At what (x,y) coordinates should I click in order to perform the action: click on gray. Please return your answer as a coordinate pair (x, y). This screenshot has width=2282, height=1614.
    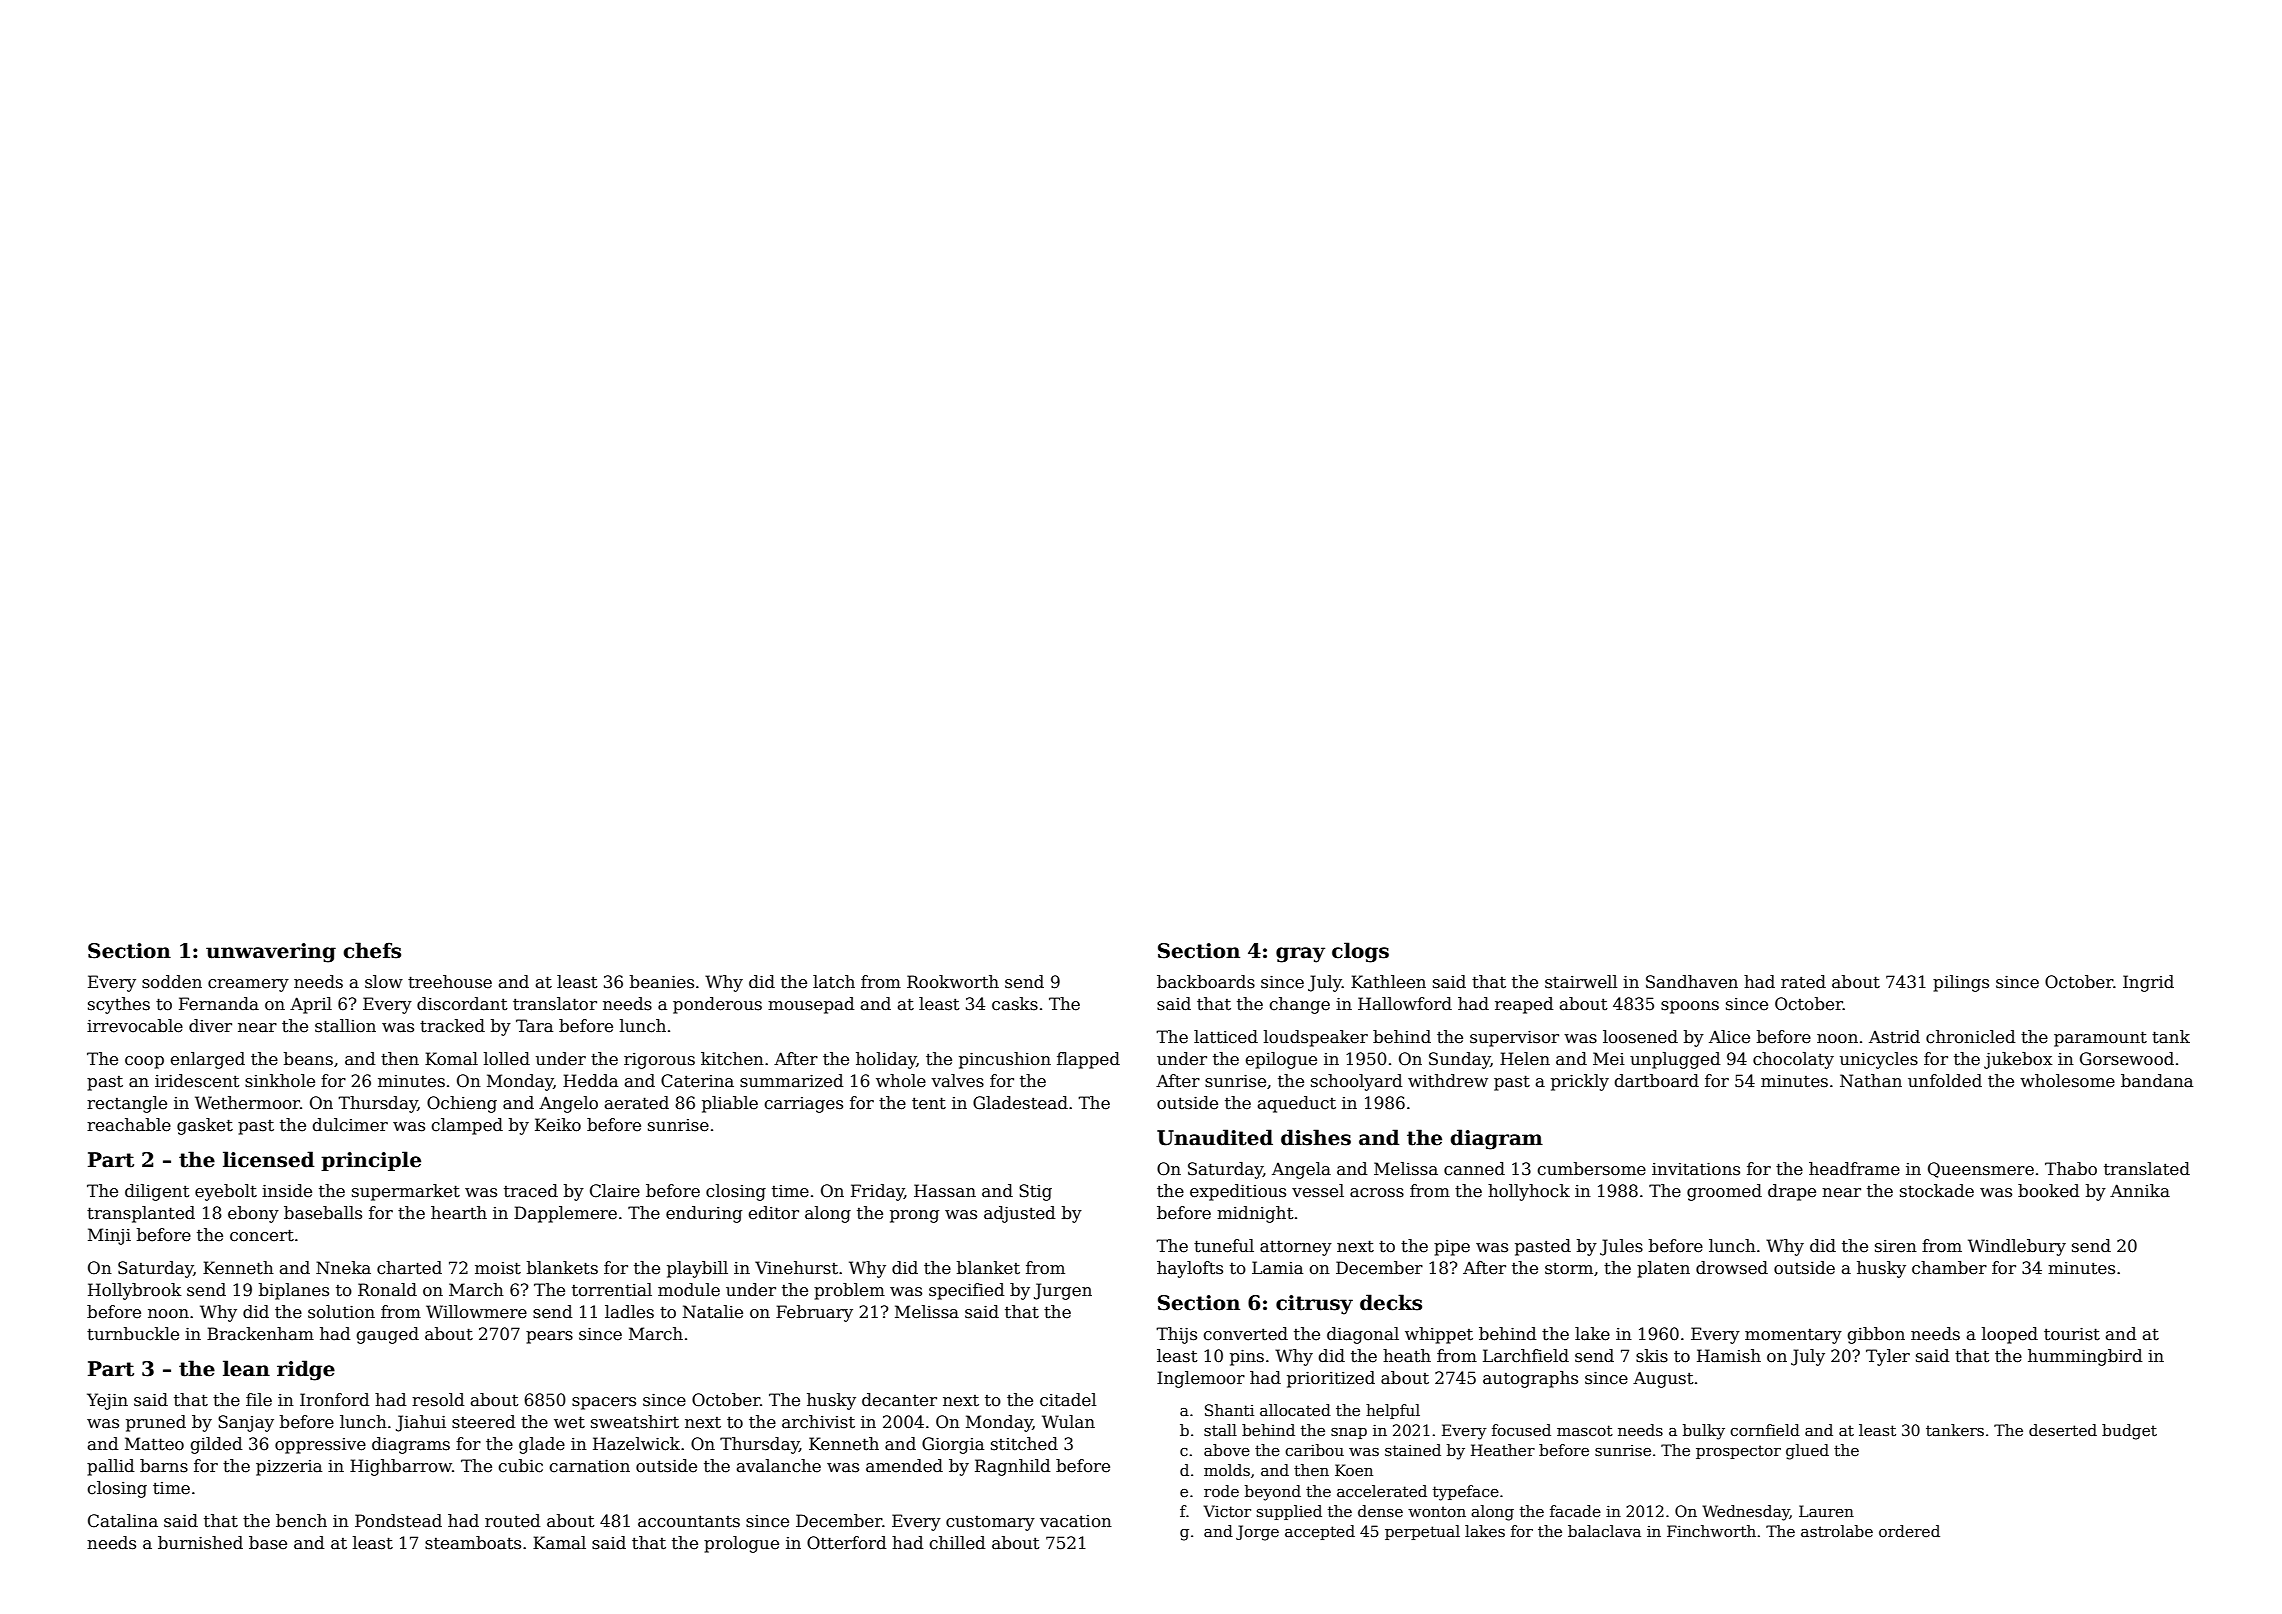
    Looking at the image, I should click on (1300, 955).
